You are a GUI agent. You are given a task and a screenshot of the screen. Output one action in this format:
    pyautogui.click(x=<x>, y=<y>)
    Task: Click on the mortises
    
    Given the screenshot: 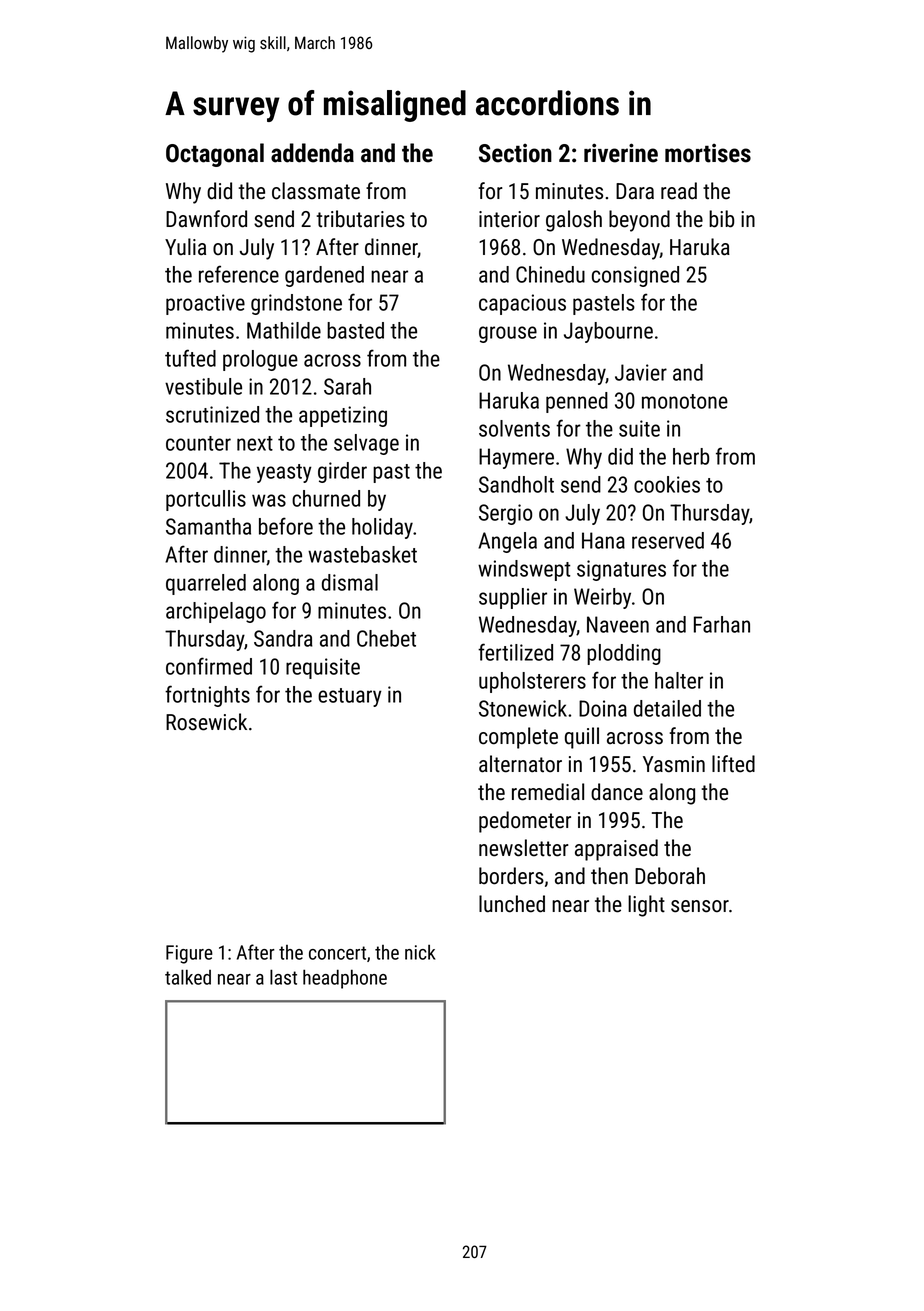 What is the action you would take?
    pyautogui.click(x=708, y=153)
